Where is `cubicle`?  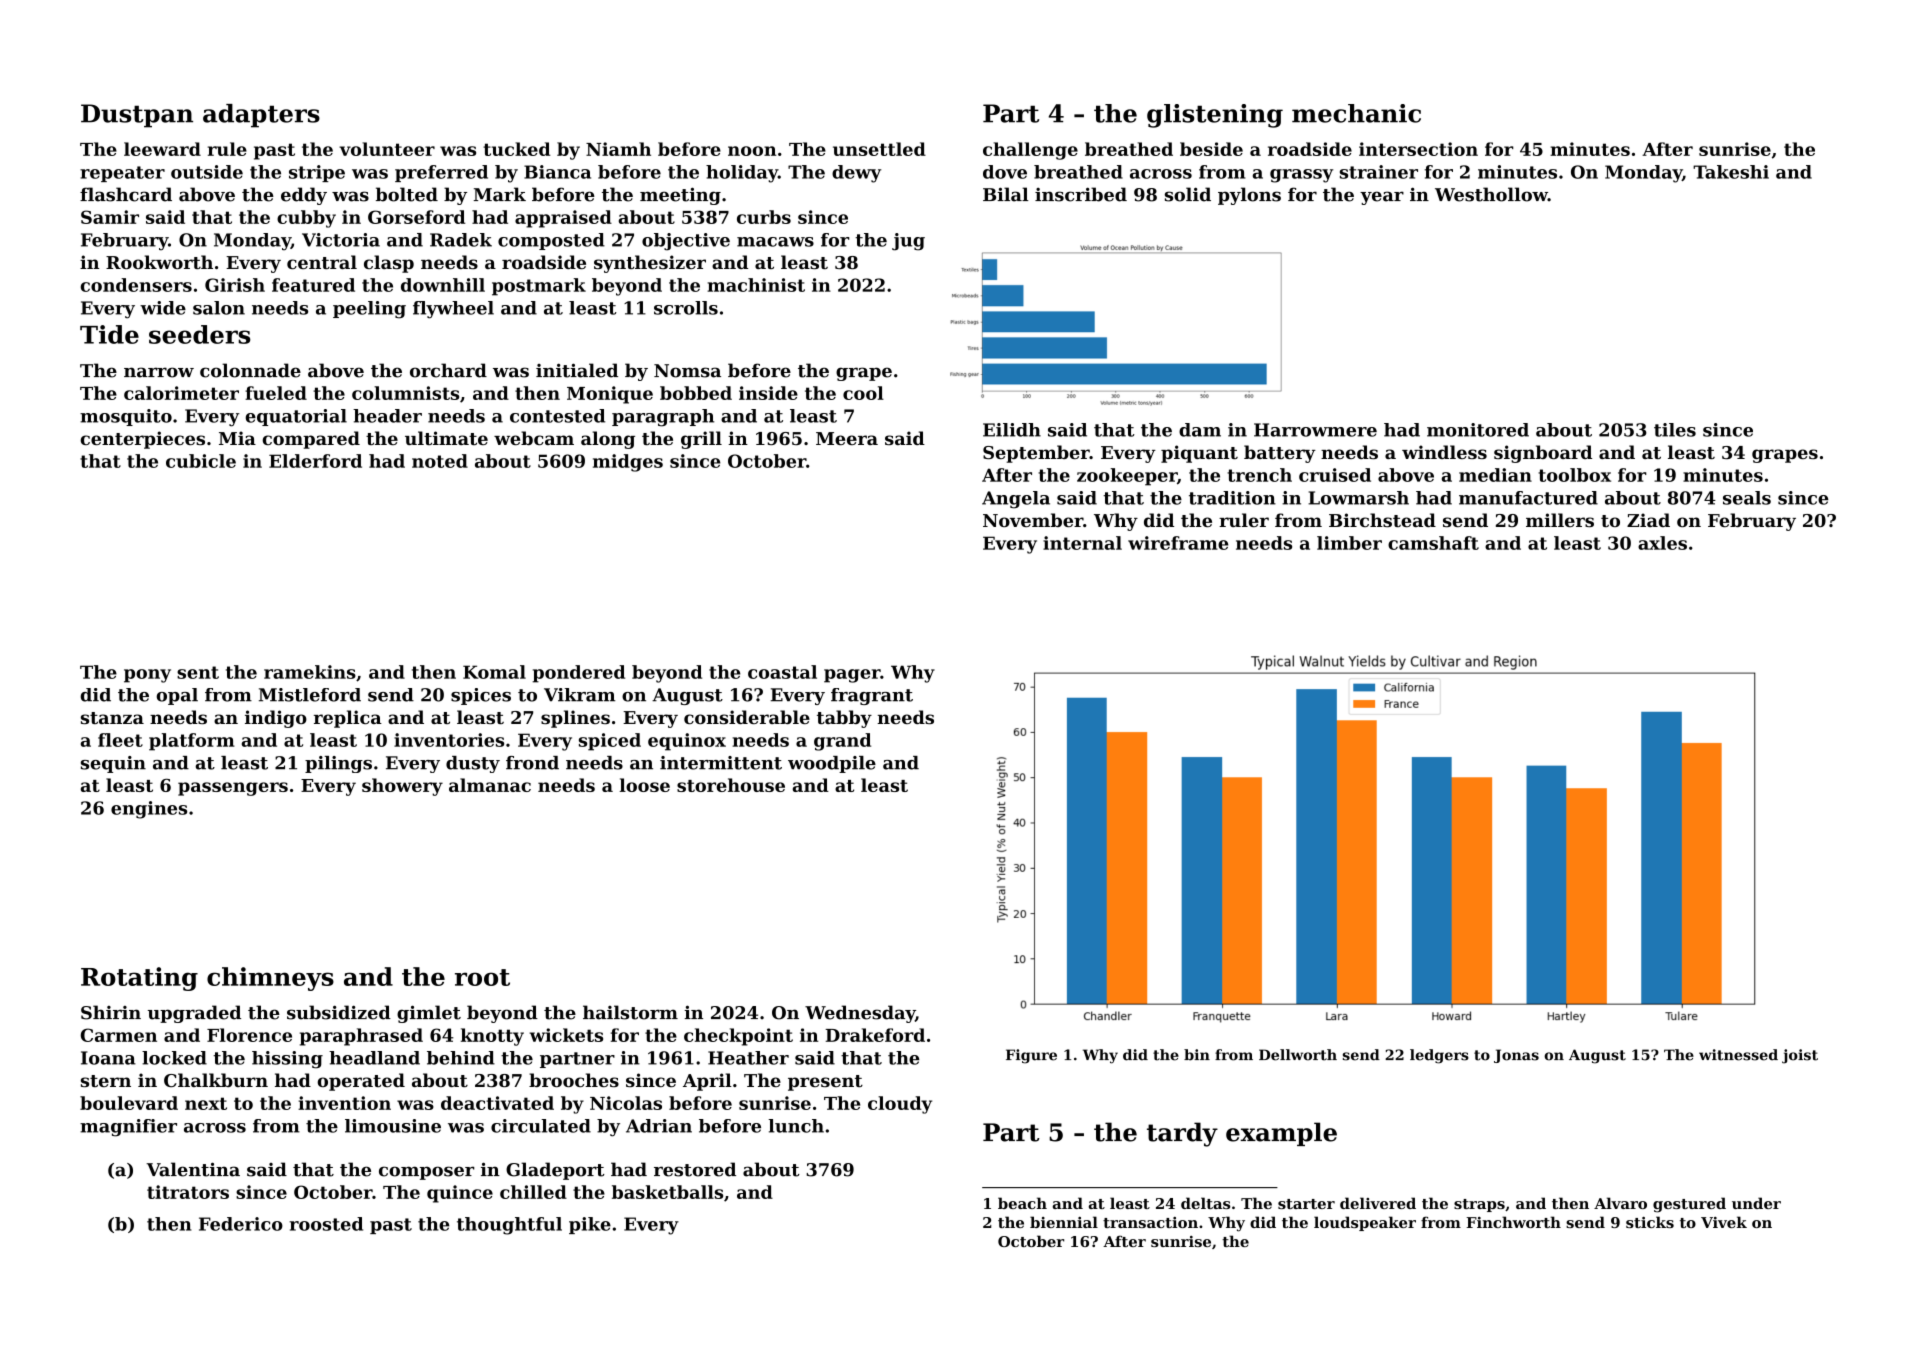 cubicle is located at coordinates (201, 461).
